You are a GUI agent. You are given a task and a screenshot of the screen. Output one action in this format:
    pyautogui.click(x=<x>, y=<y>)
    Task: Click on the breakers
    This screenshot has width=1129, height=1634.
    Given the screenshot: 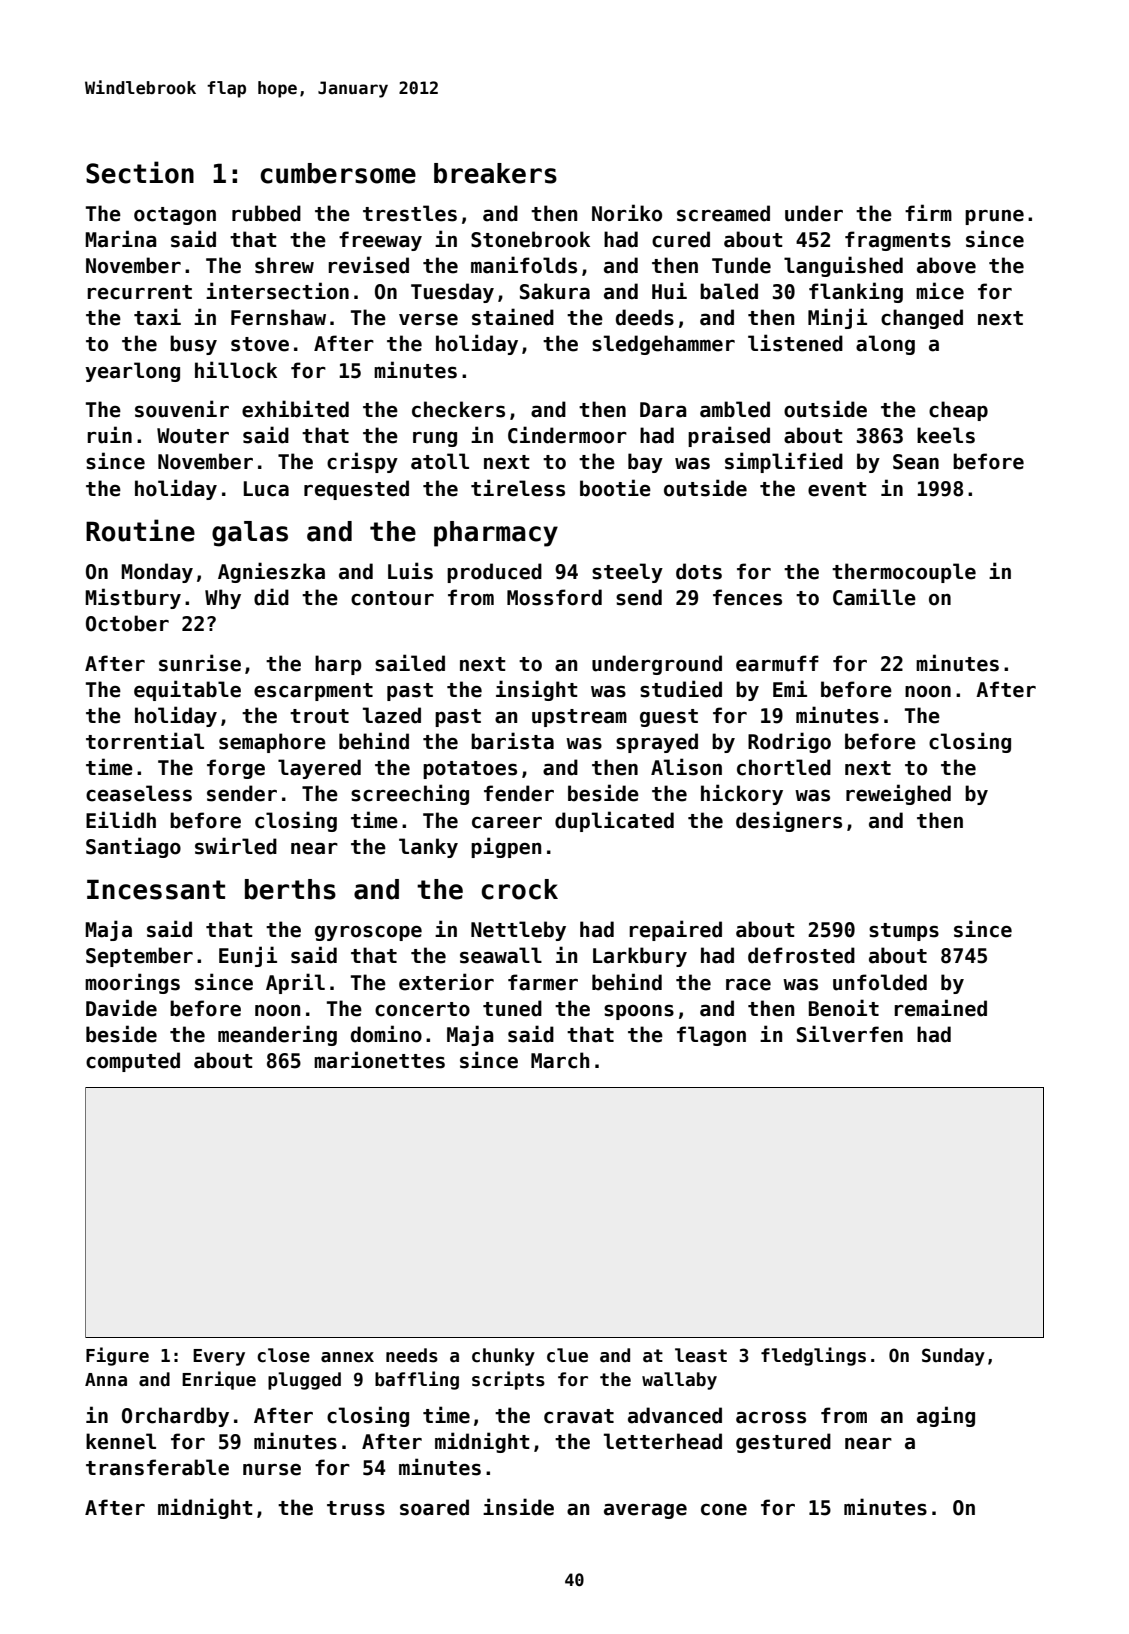 What is the action you would take?
    pyautogui.click(x=495, y=173)
